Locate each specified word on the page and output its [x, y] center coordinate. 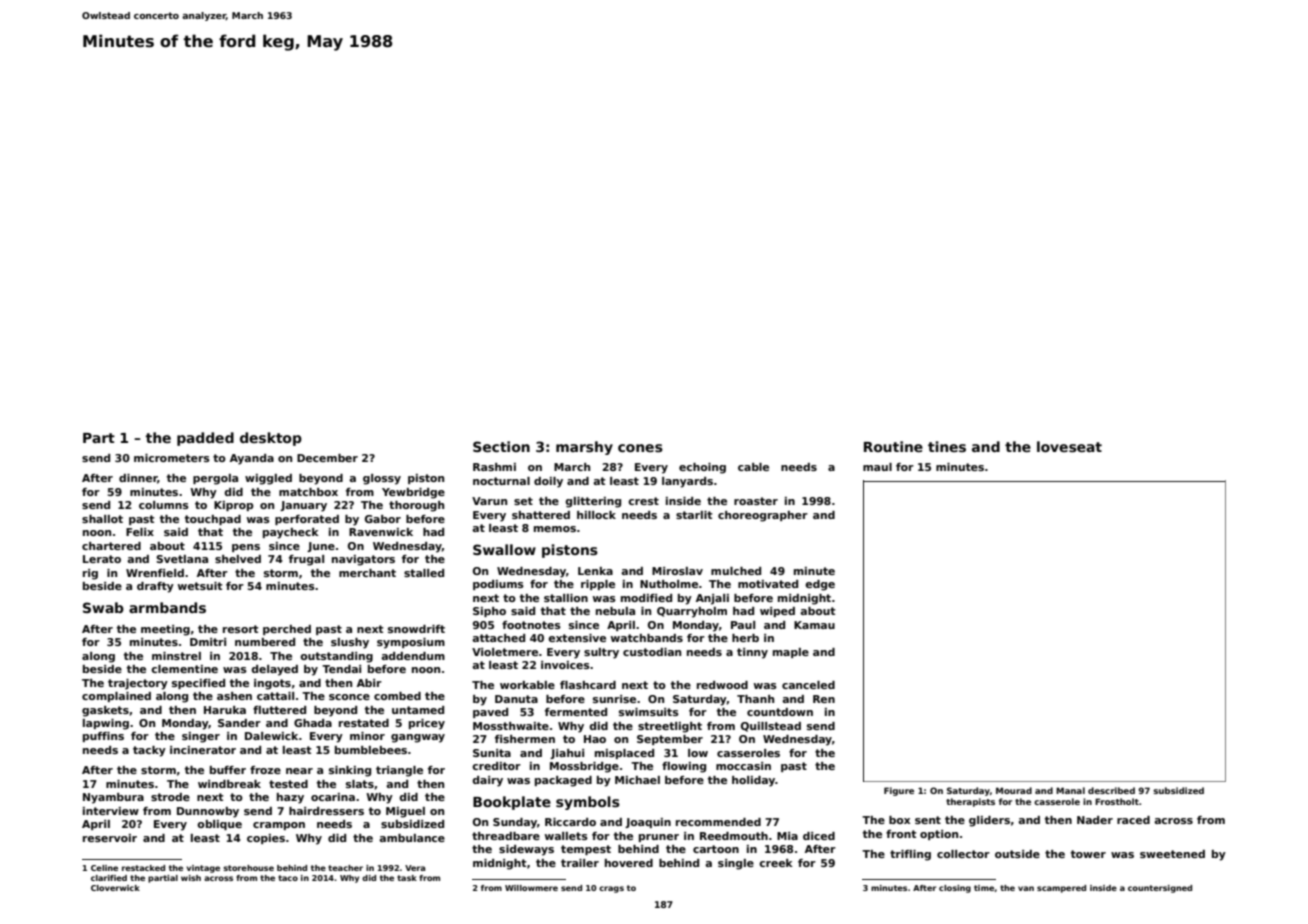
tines [947, 446]
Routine [893, 446]
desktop [271, 439]
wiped [777, 612]
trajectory [138, 684]
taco [288, 878]
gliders [989, 821]
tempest [586, 850]
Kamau [814, 625]
